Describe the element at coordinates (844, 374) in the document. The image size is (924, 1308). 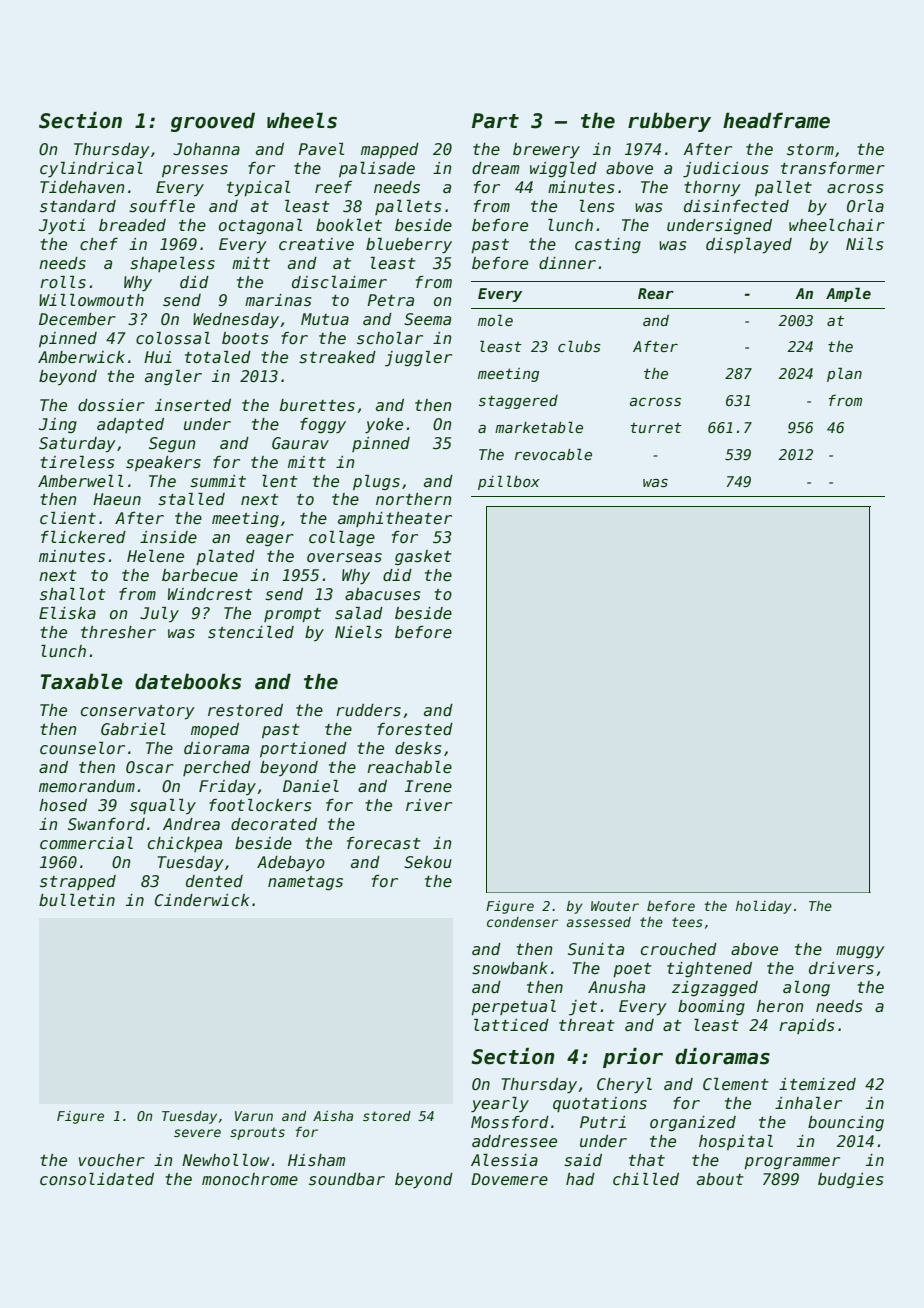
I see `plan` at that location.
